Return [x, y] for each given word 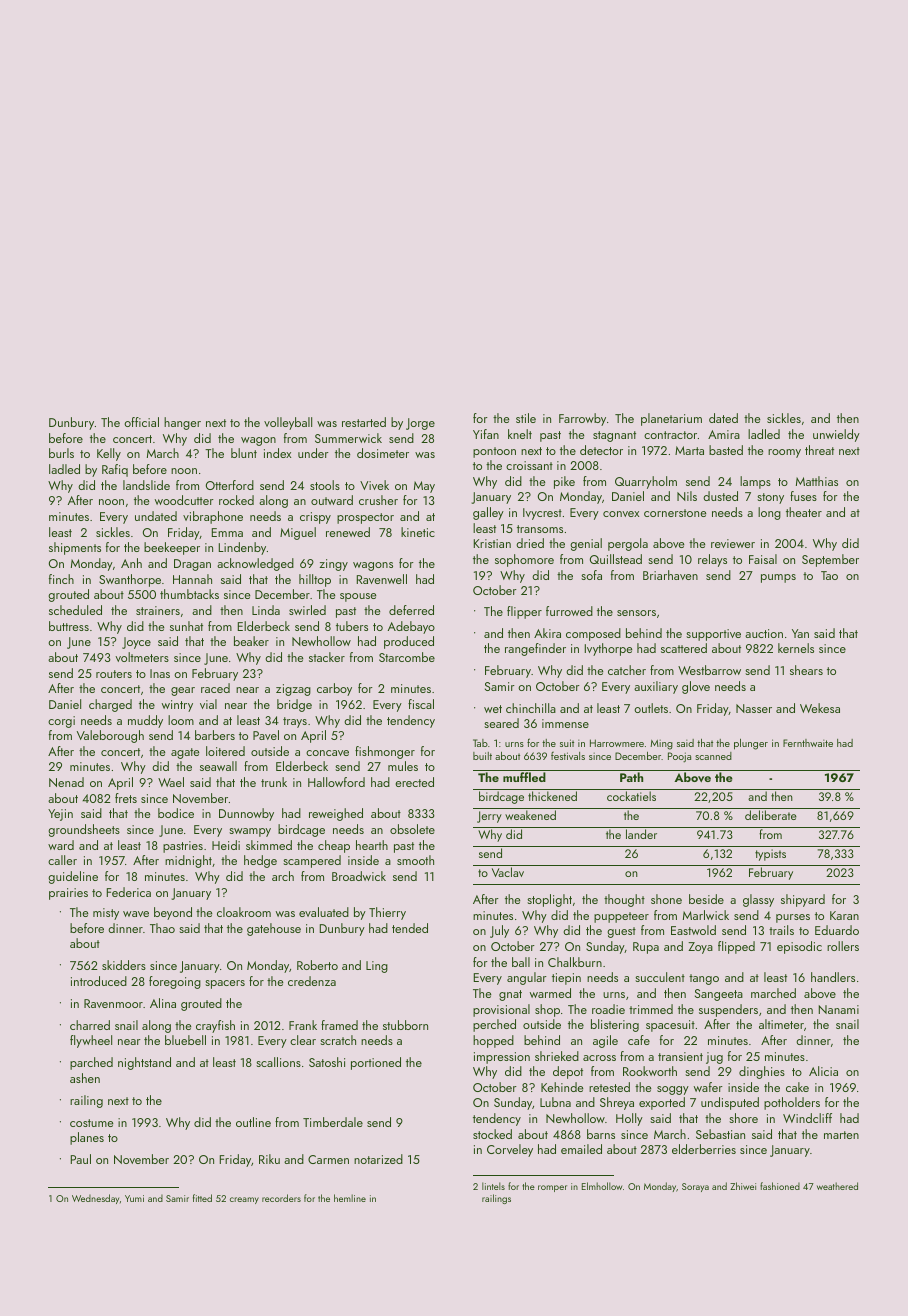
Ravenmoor [113, 1003]
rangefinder [535, 649]
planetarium [671, 419]
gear [183, 691]
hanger [182, 423]
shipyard [803, 900]
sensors [636, 613]
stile [526, 418]
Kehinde [562, 1087]
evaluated [324, 912]
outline [253, 1122]
